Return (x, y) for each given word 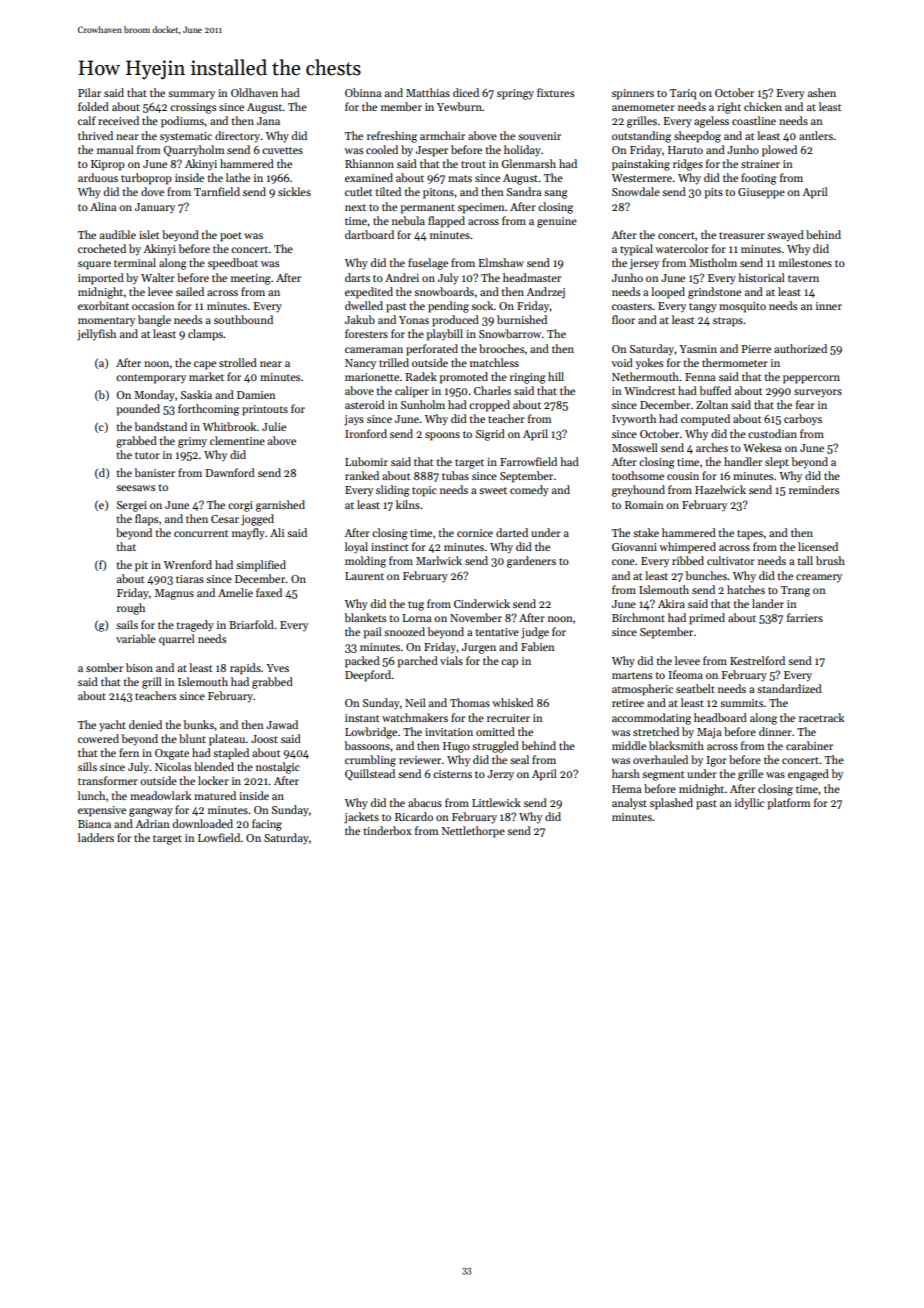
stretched (656, 731)
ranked (362, 475)
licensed (818, 546)
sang (556, 194)
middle (629, 745)
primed (707, 619)
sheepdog (697, 137)
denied (145, 724)
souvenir (539, 136)
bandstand (160, 426)
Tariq (683, 94)
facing (267, 825)
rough (131, 609)
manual (115, 149)
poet (231, 237)
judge (535, 633)
